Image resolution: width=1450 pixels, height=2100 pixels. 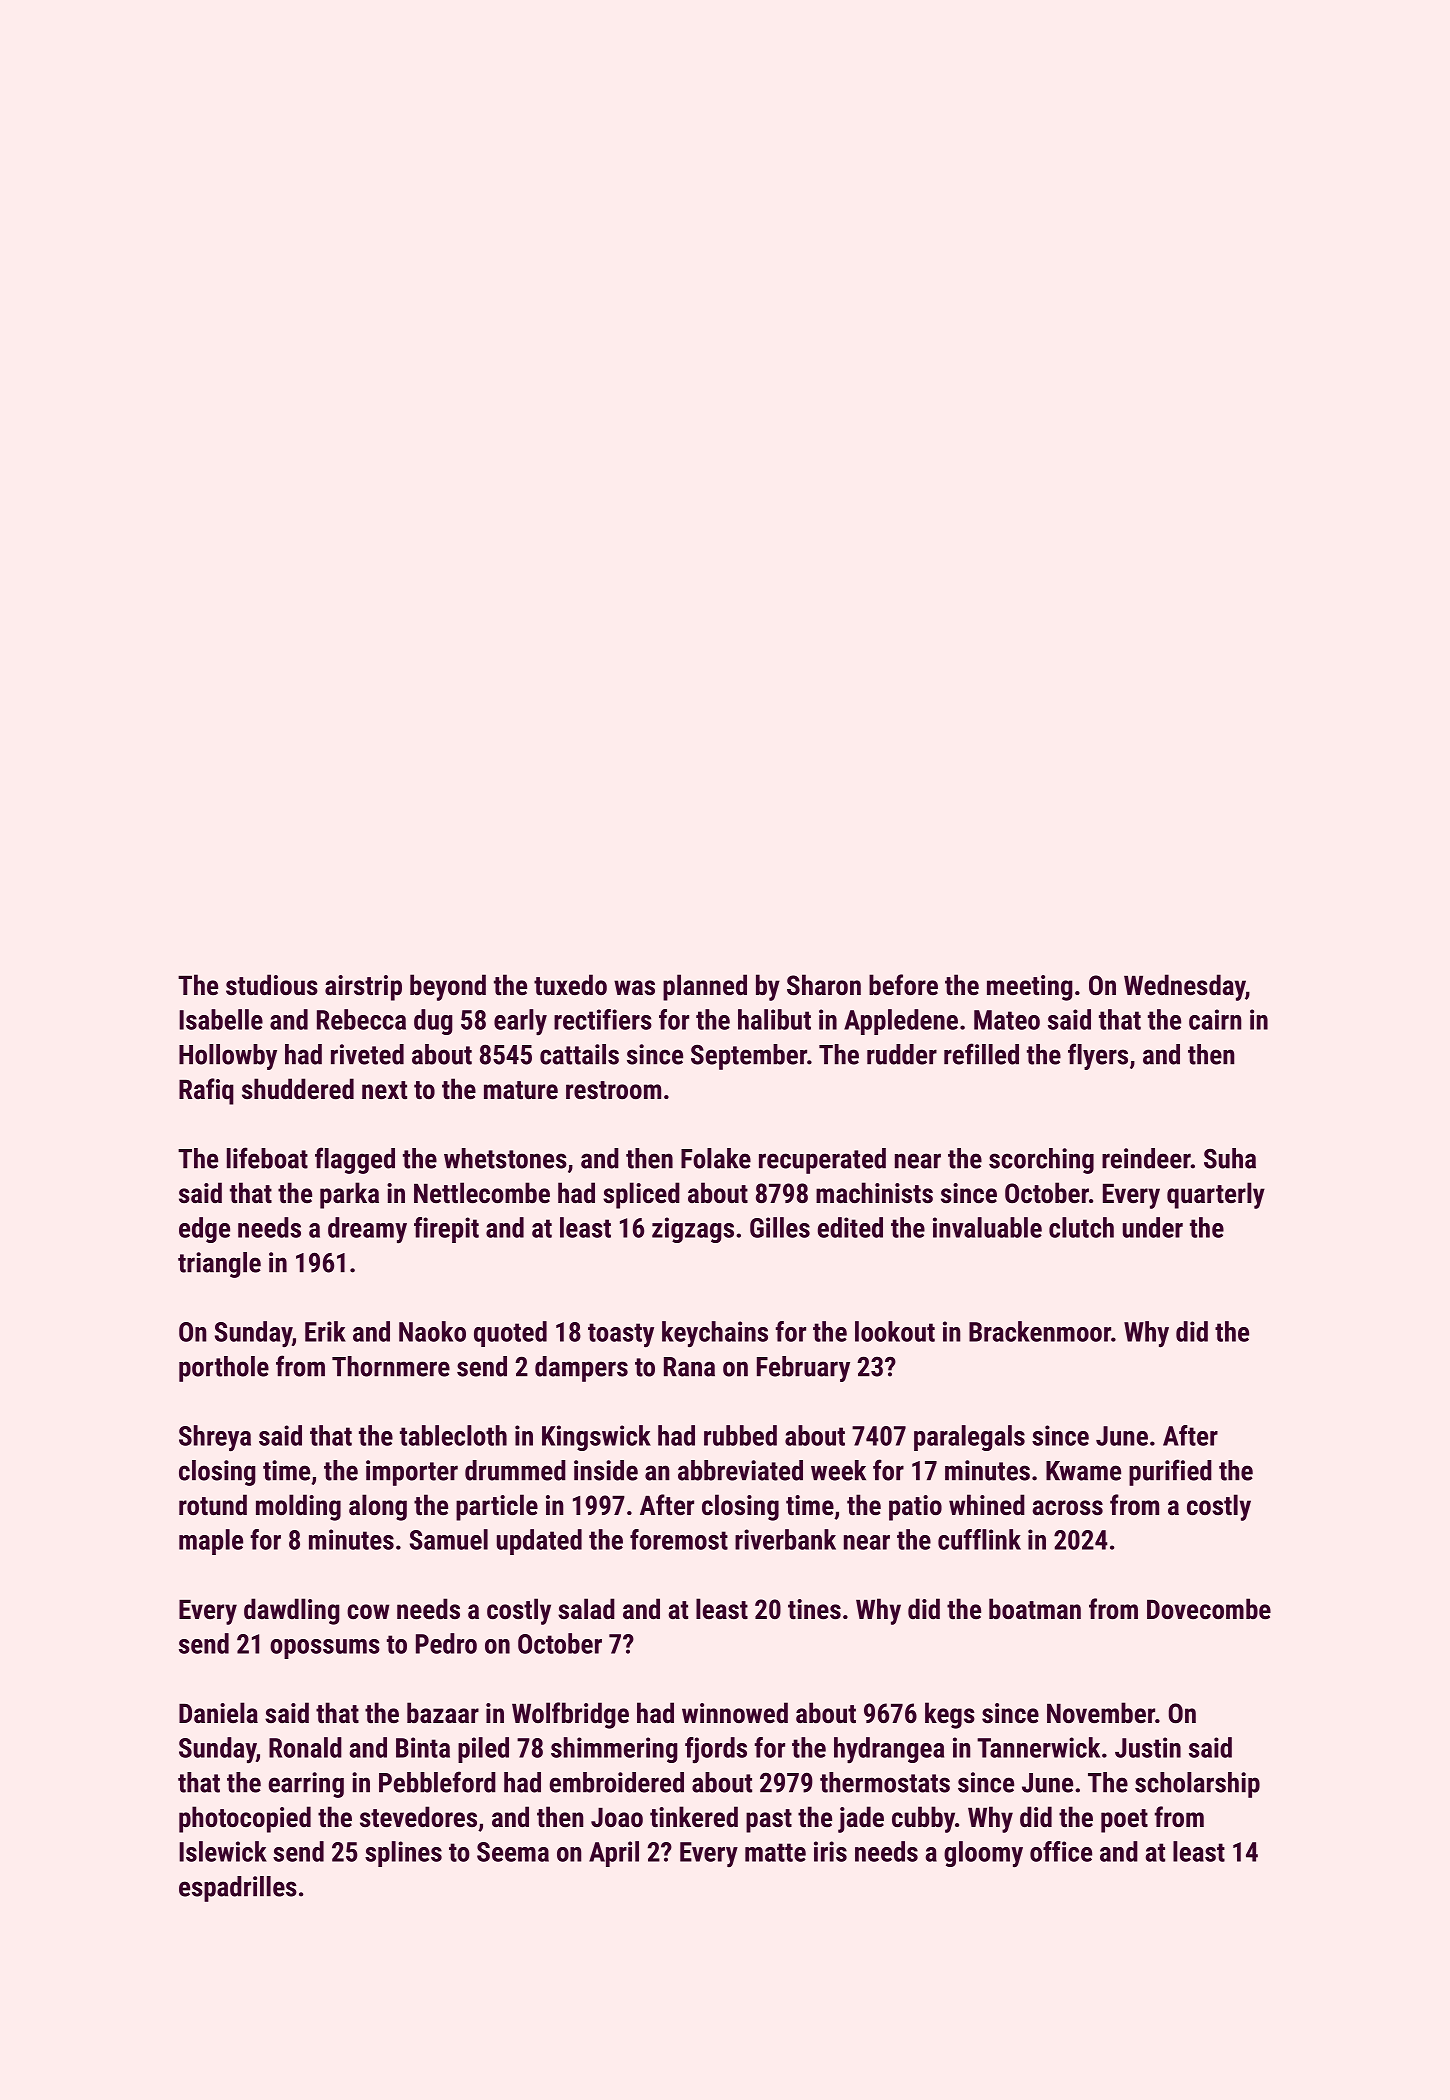 What do you see at coordinates (238, 1889) in the screenshot?
I see `espadrilles` at bounding box center [238, 1889].
